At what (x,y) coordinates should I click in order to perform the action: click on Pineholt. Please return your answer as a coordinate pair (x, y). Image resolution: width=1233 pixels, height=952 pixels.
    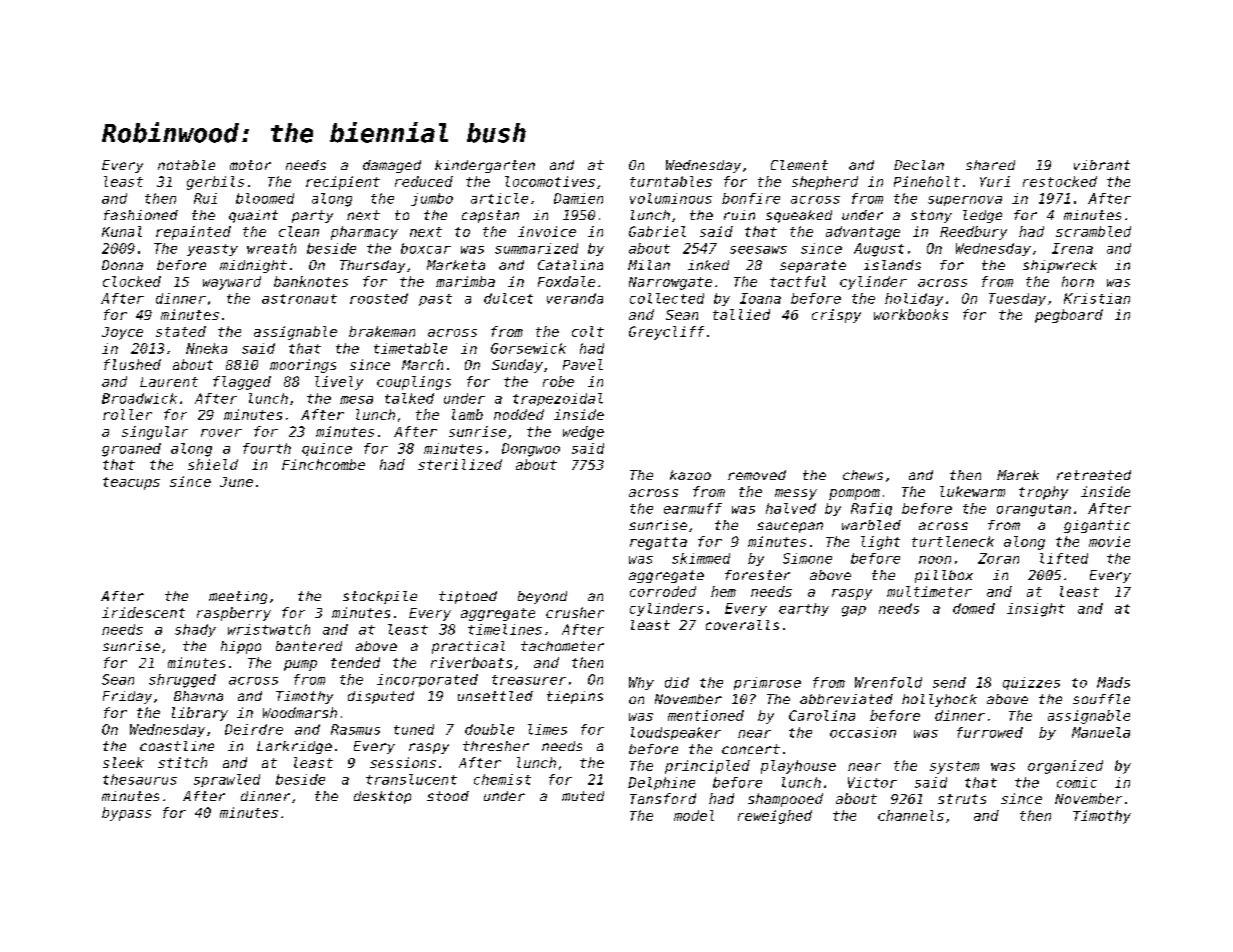
    Looking at the image, I should click on (927, 181).
